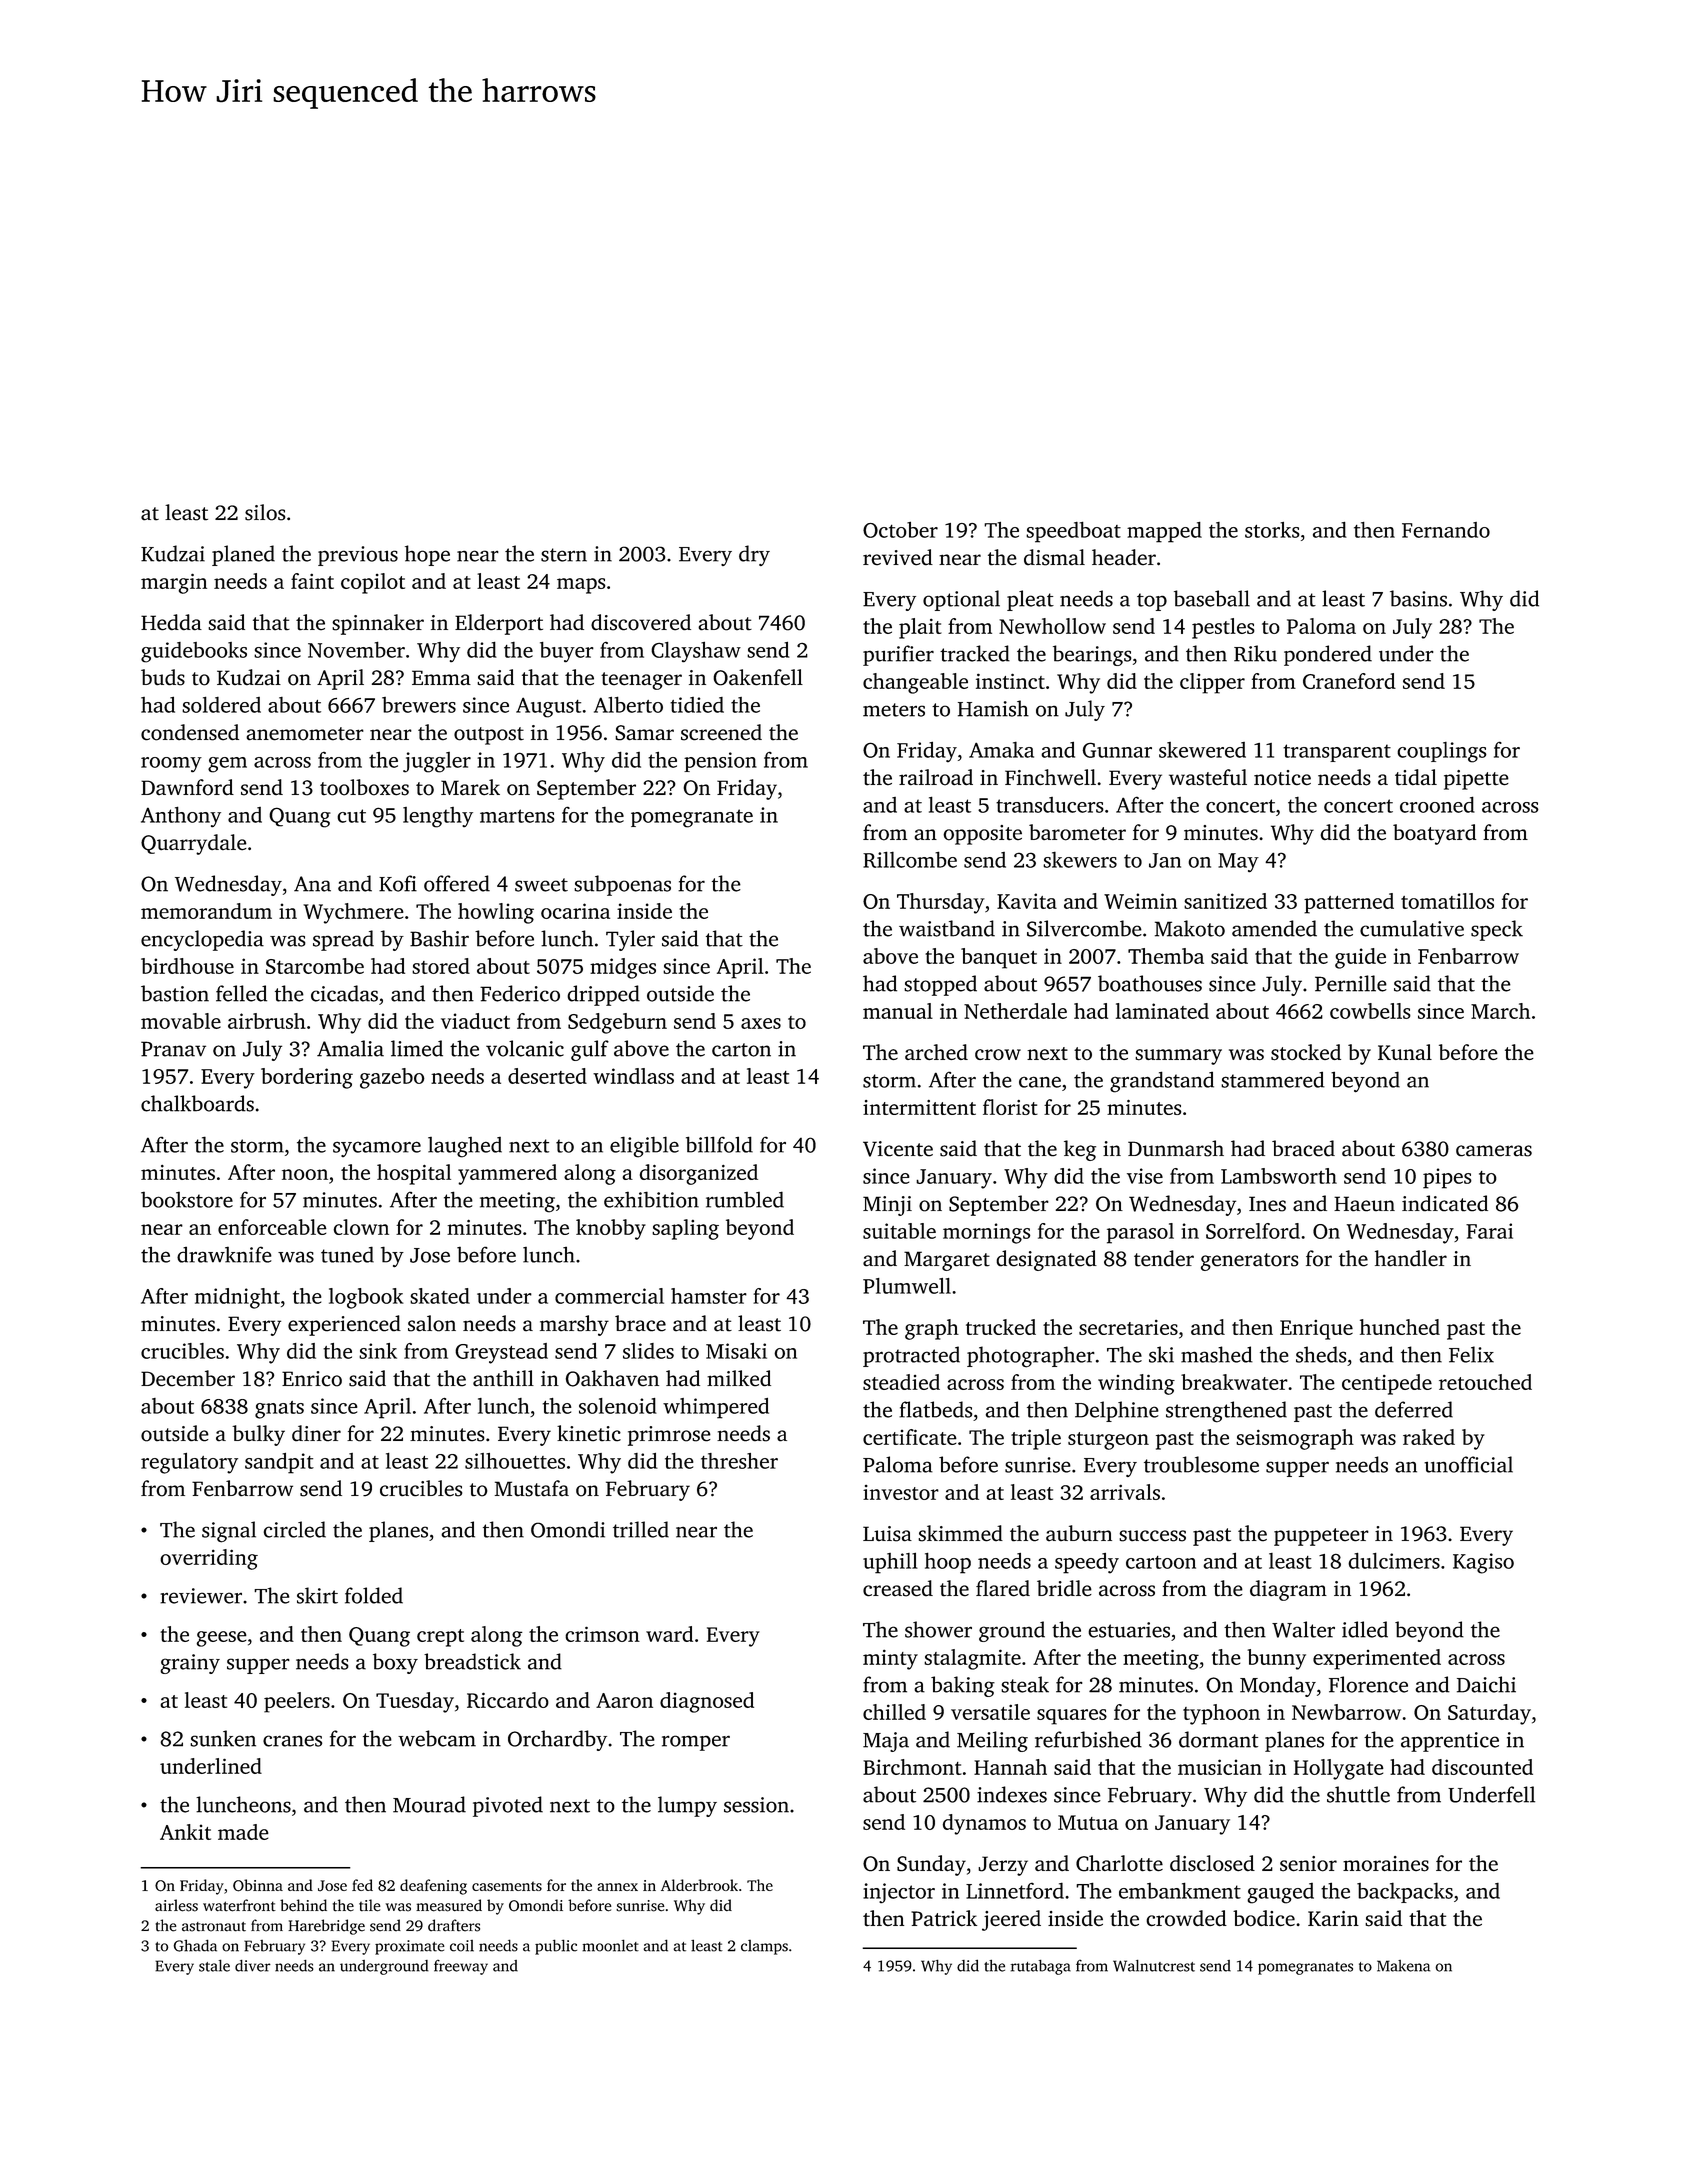  What do you see at coordinates (669, 1634) in the document?
I see `ward` at bounding box center [669, 1634].
